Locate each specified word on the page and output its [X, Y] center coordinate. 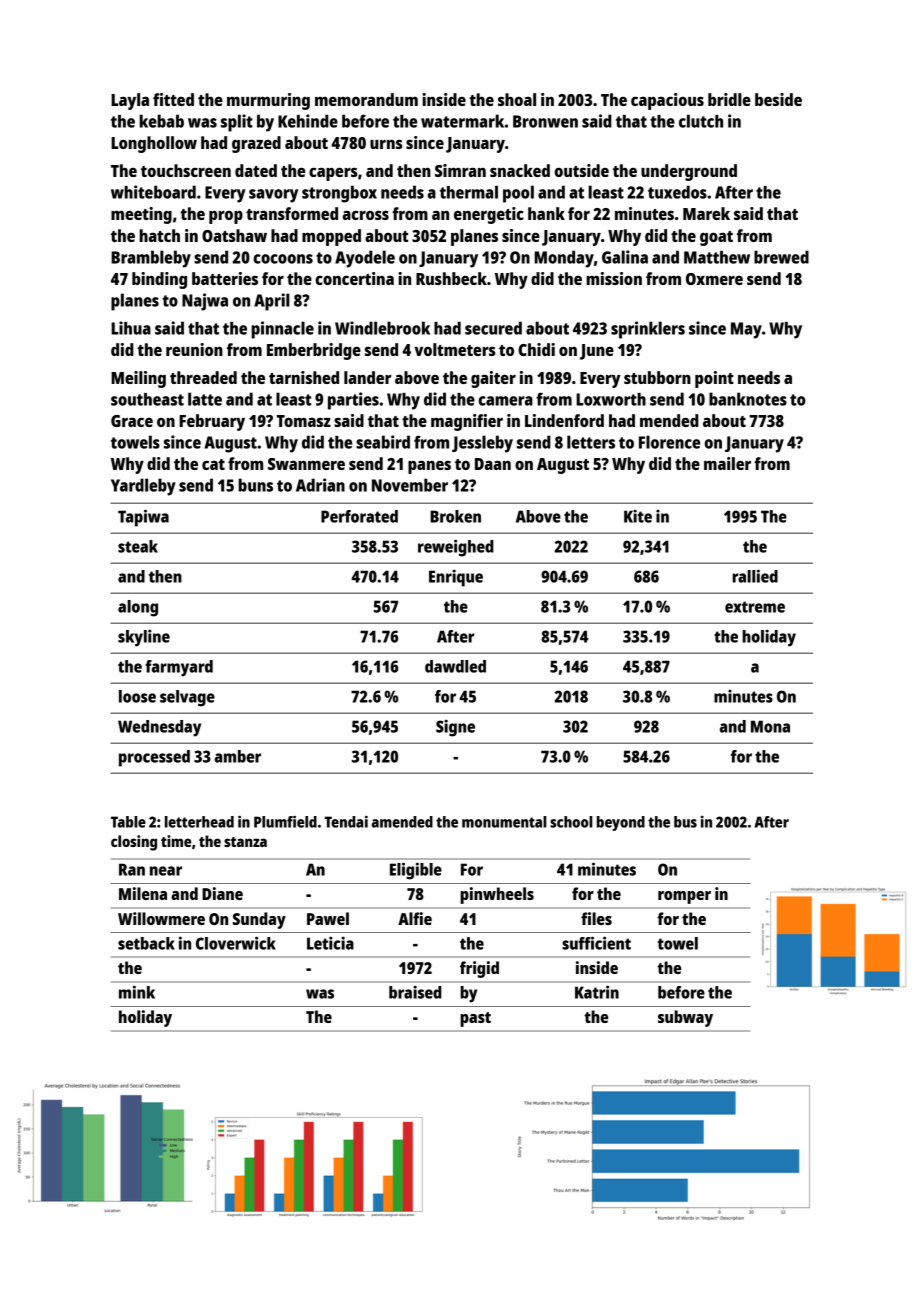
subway [685, 1018]
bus [685, 822]
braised [415, 992]
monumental [504, 822]
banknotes [748, 399]
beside [778, 99]
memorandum [366, 99]
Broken [455, 516]
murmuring [268, 101]
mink [137, 992]
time [176, 841]
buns [255, 485]
